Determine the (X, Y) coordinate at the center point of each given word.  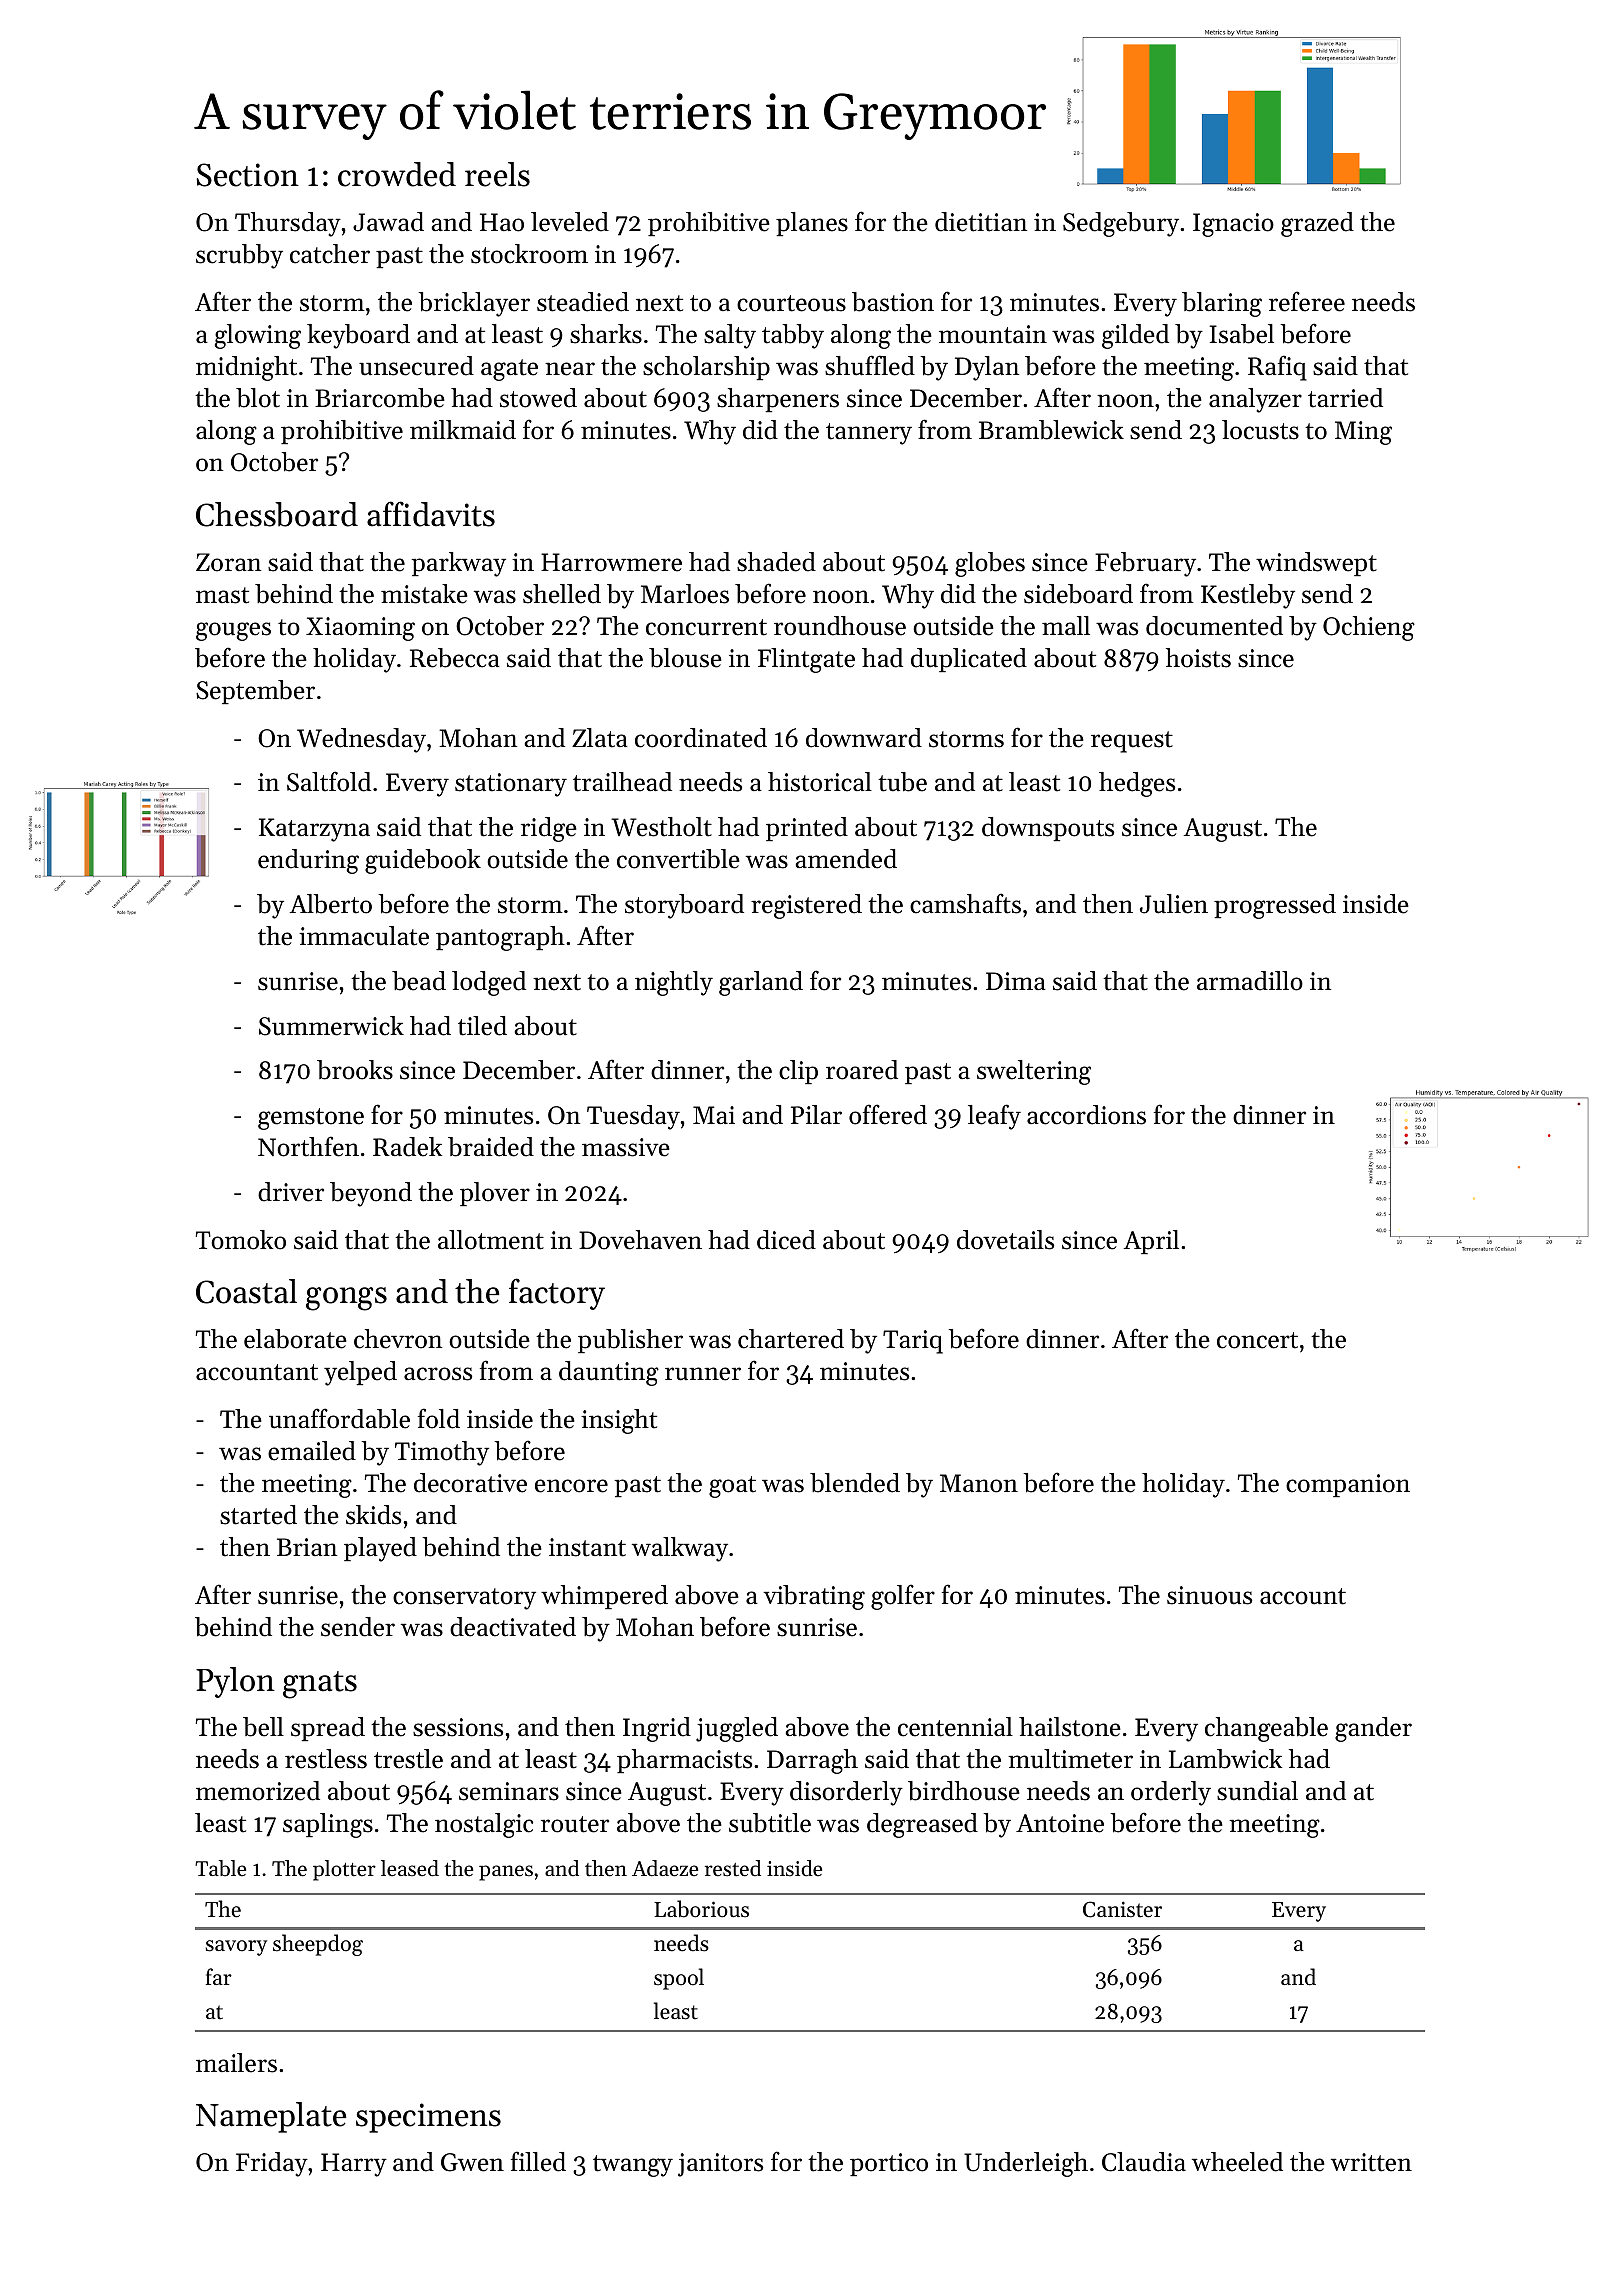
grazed (1317, 224)
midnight (246, 368)
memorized (258, 1791)
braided (491, 1147)
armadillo (1250, 981)
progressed (1275, 906)
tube (902, 782)
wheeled (1237, 2162)
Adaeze (665, 1868)
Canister (1122, 1909)
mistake (424, 594)
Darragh (812, 1761)
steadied (583, 302)
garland (761, 983)
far (219, 1976)
